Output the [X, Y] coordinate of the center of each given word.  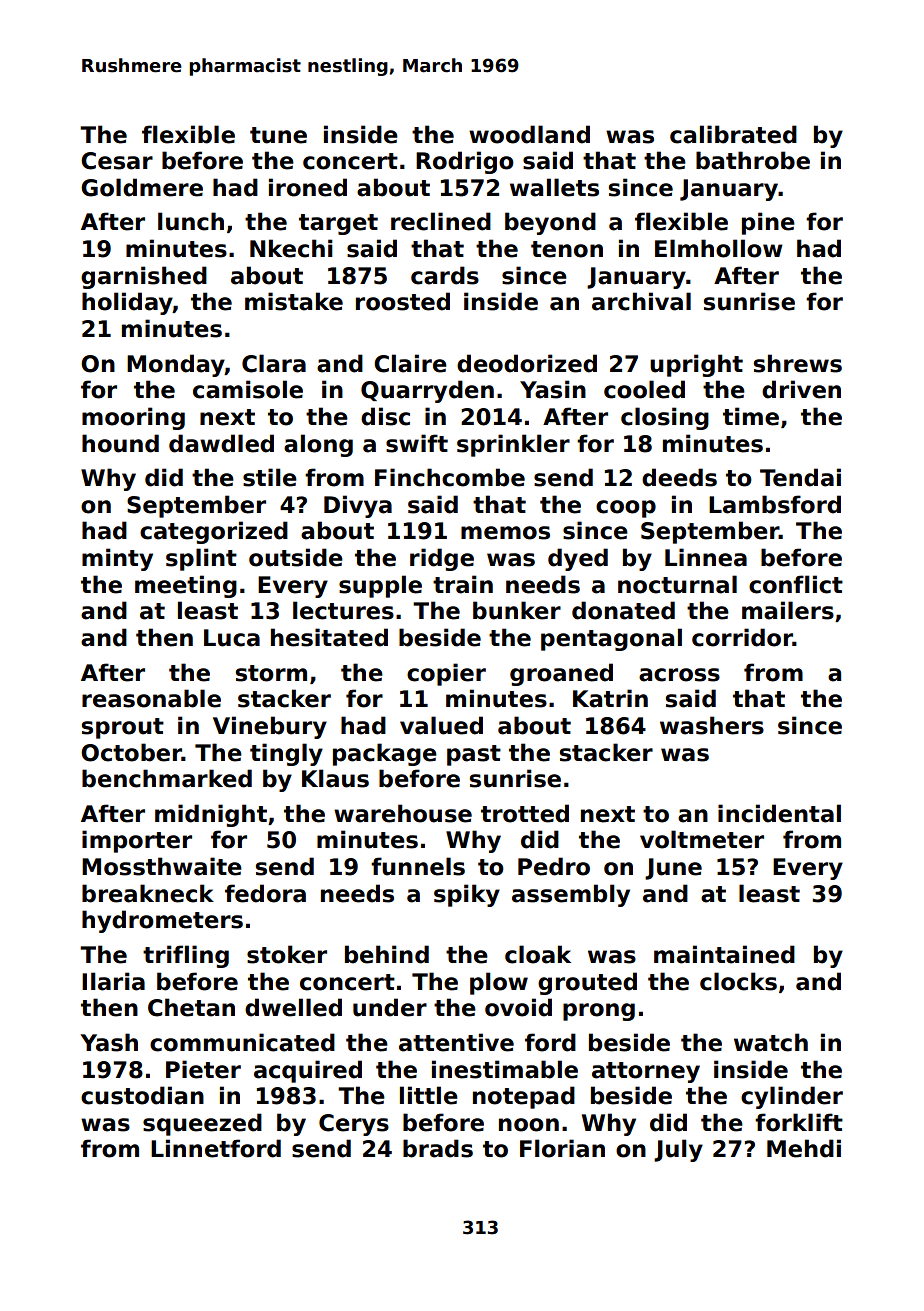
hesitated [329, 637]
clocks [738, 981]
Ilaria [113, 981]
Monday [176, 365]
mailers [788, 610]
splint [201, 559]
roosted [403, 301]
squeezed [202, 1124]
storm [271, 673]
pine [768, 223]
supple [380, 586]
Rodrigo [465, 162]
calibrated [733, 134]
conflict [796, 584]
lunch [191, 221]
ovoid [518, 1007]
